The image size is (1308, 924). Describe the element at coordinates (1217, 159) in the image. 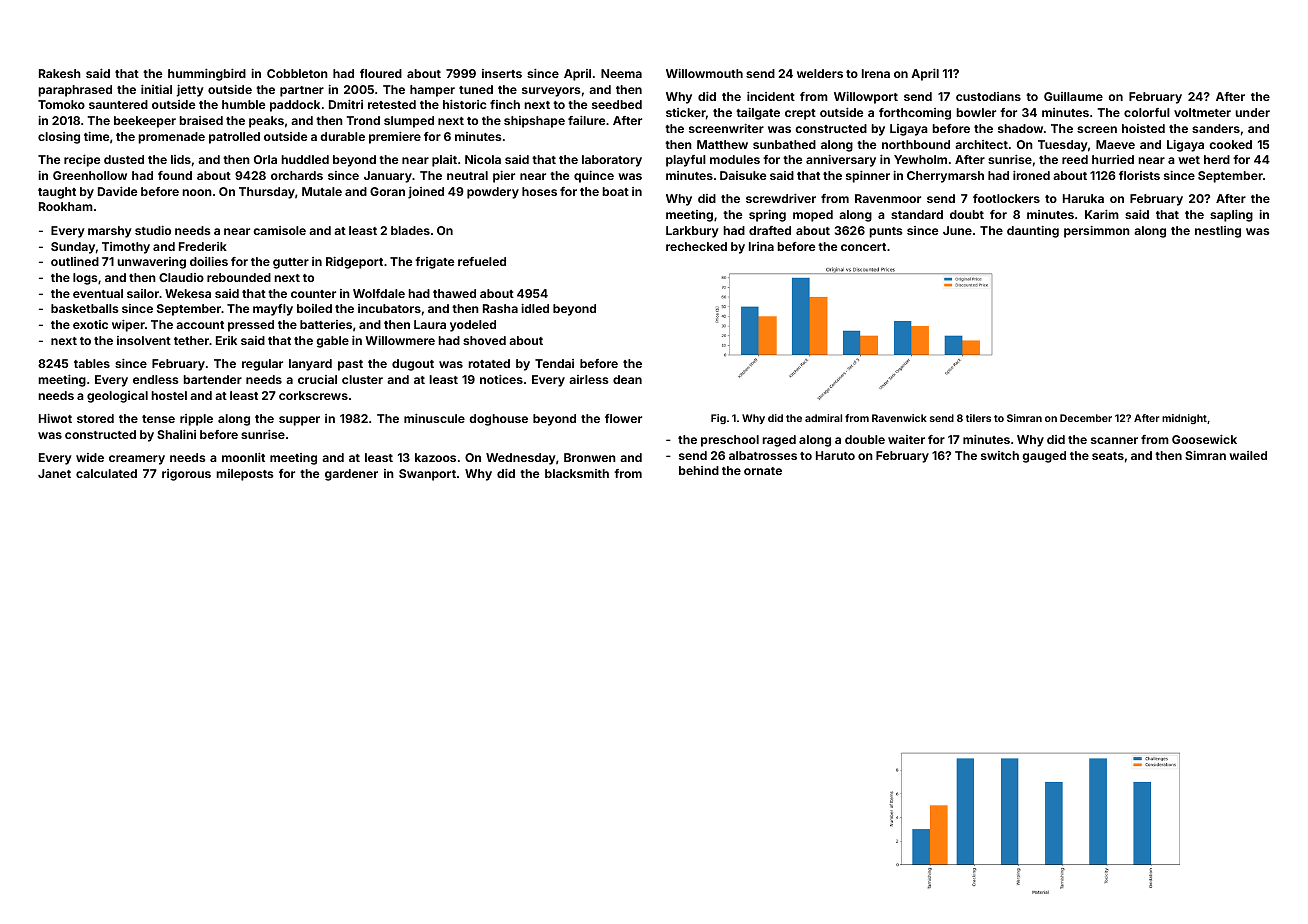

I see `herd` at that location.
